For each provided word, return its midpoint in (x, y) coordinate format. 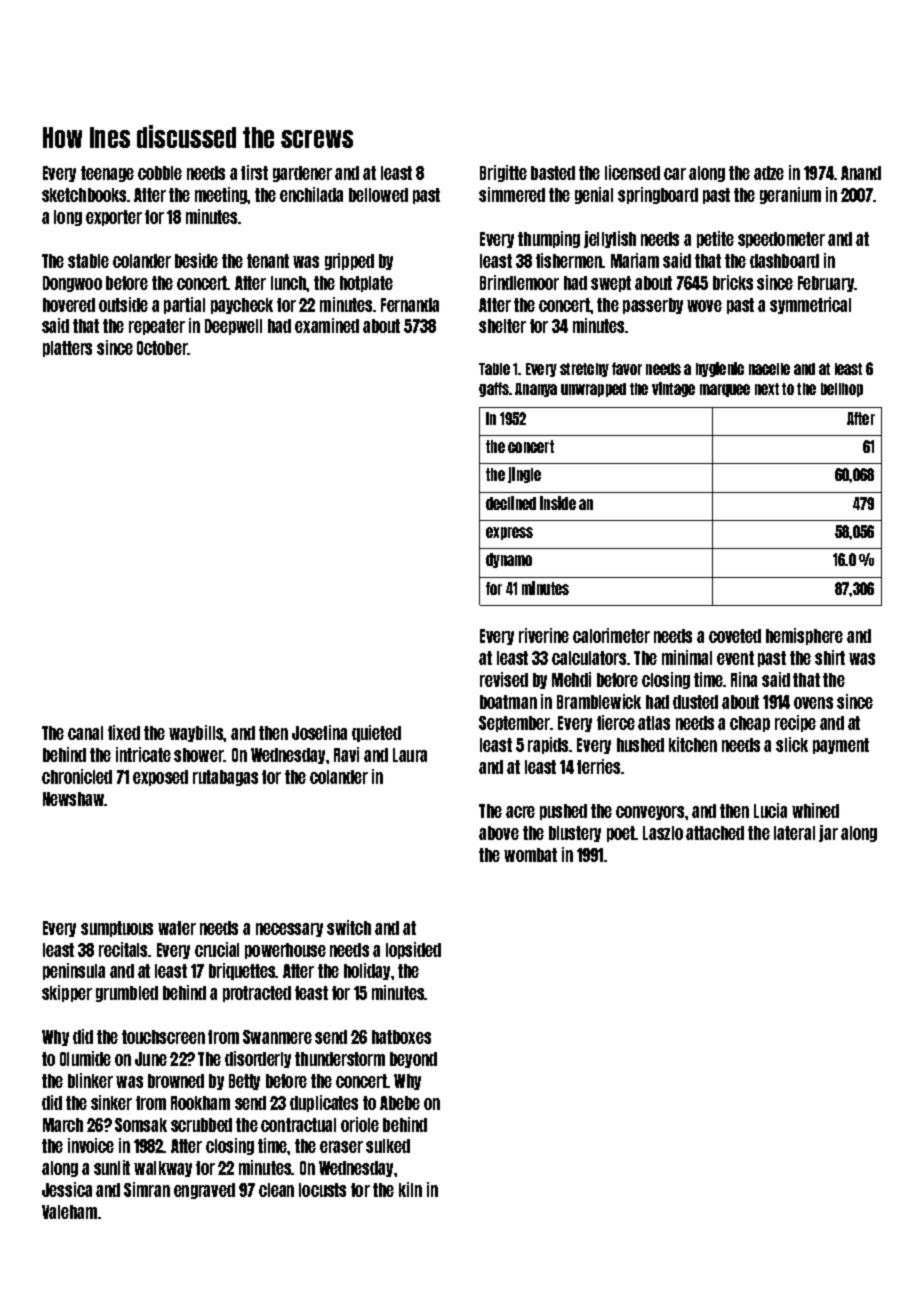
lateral (794, 833)
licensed (632, 172)
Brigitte (503, 173)
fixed (124, 732)
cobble (160, 173)
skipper (67, 993)
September (515, 724)
